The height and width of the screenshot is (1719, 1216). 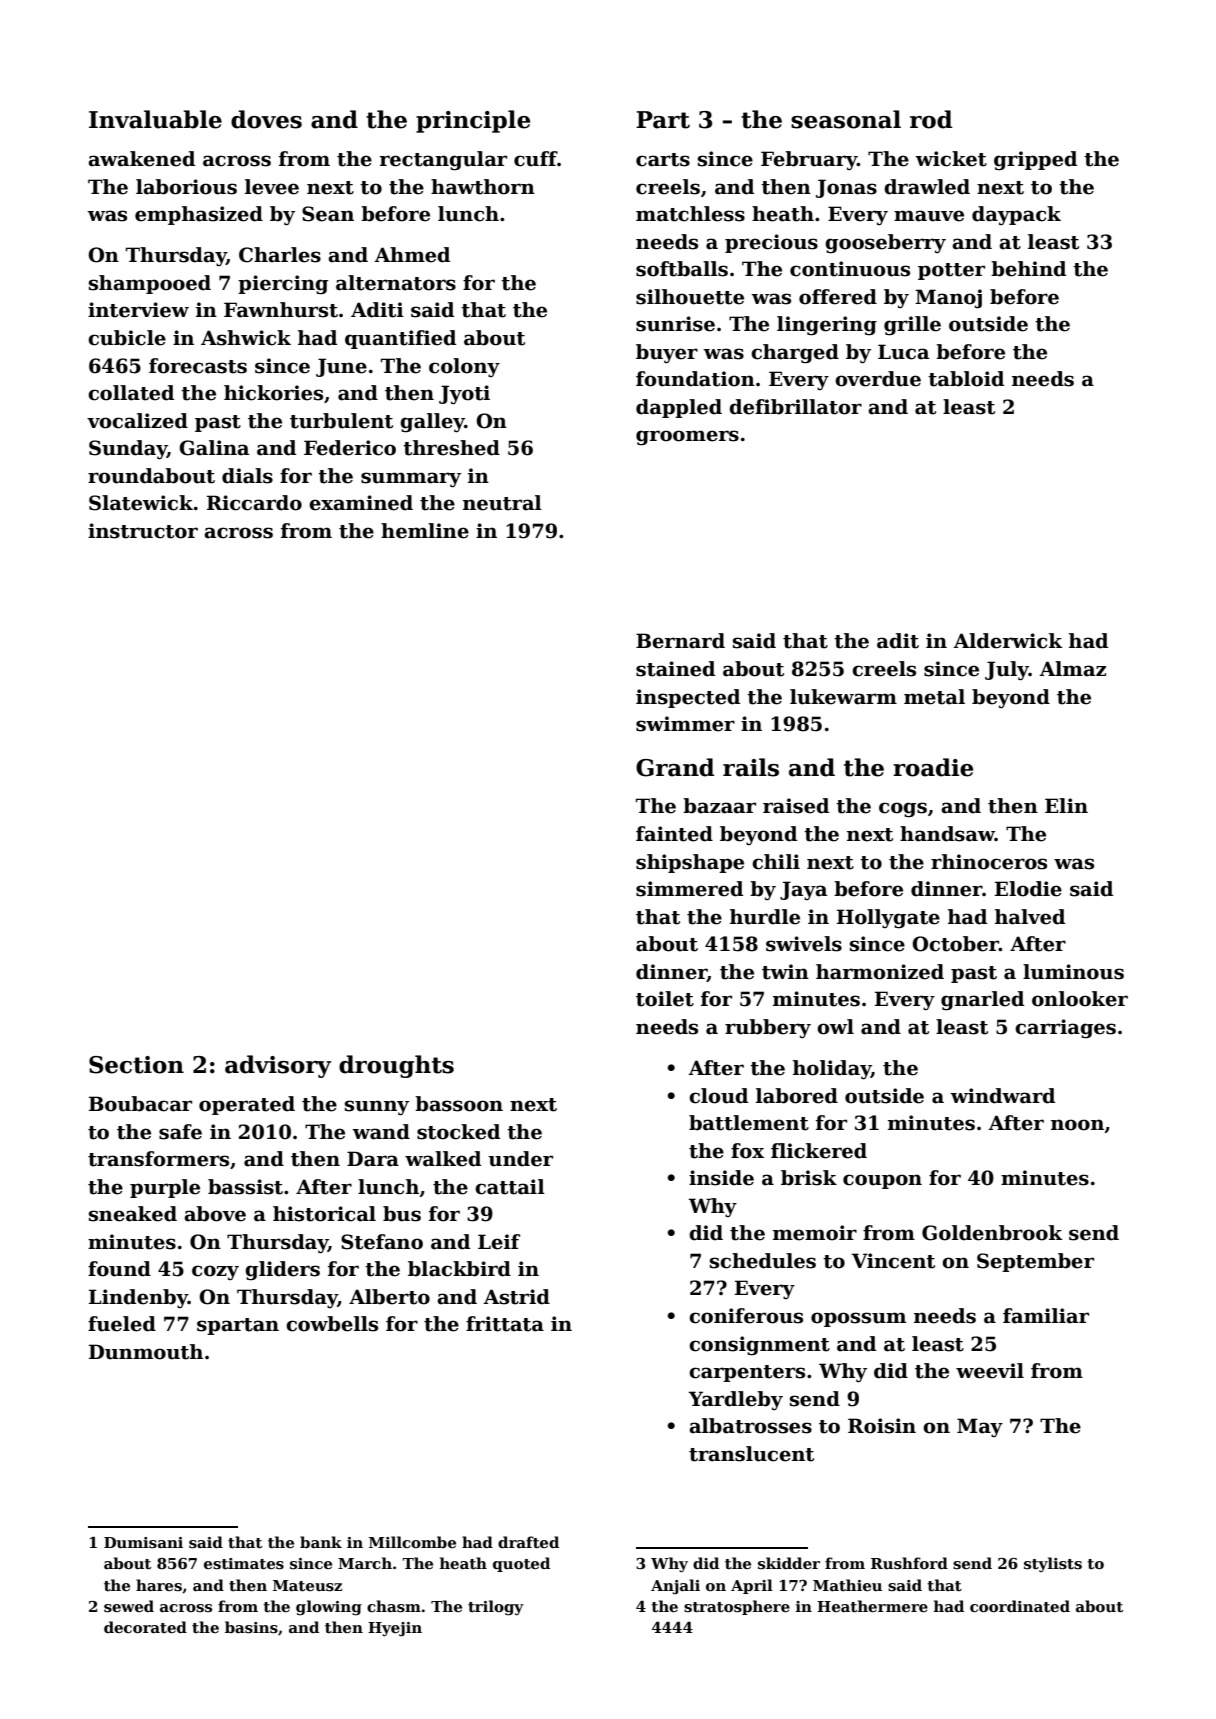 I want to click on Charles, so click(x=280, y=255).
